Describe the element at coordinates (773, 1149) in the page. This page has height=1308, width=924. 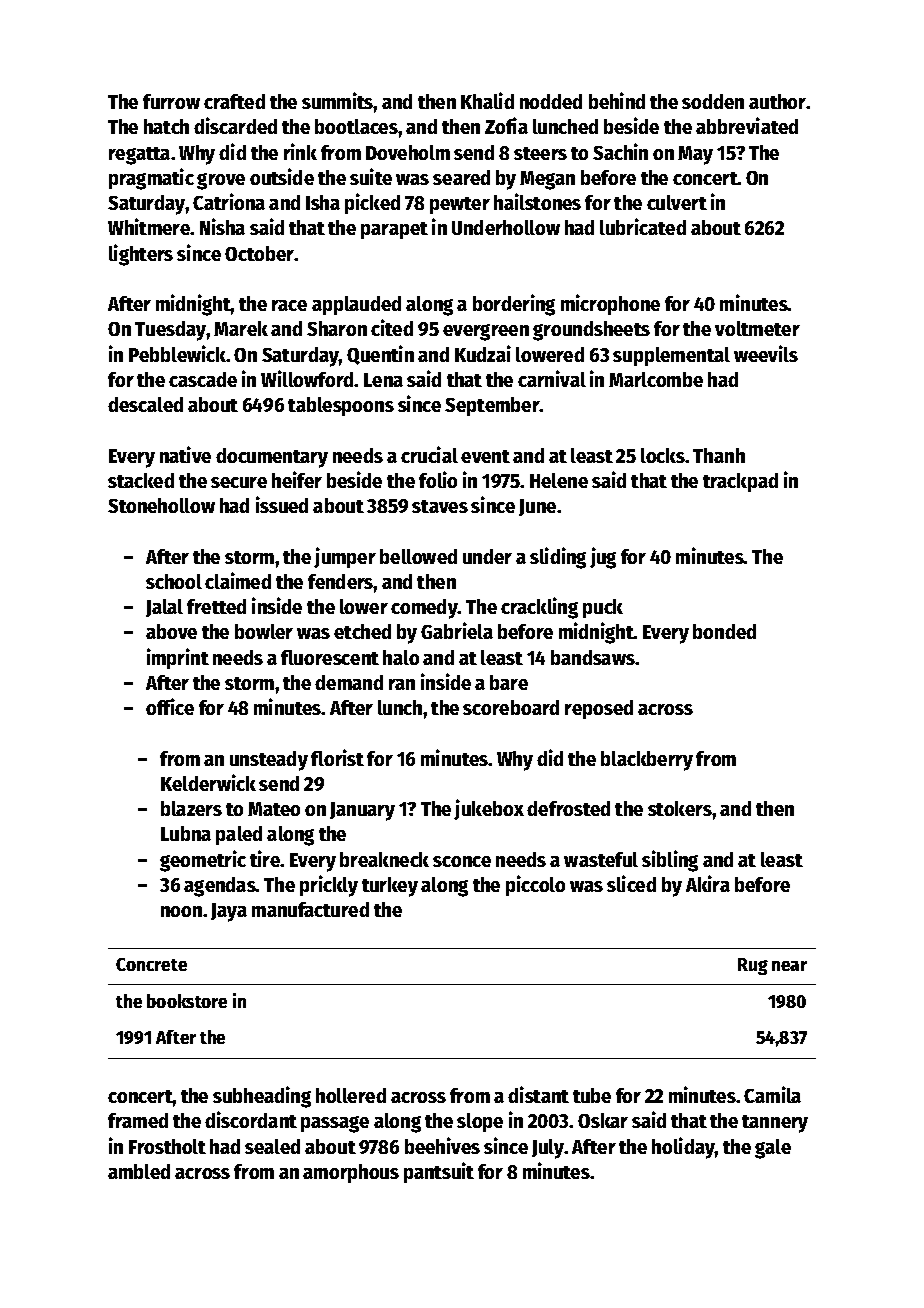
I see `gale` at that location.
